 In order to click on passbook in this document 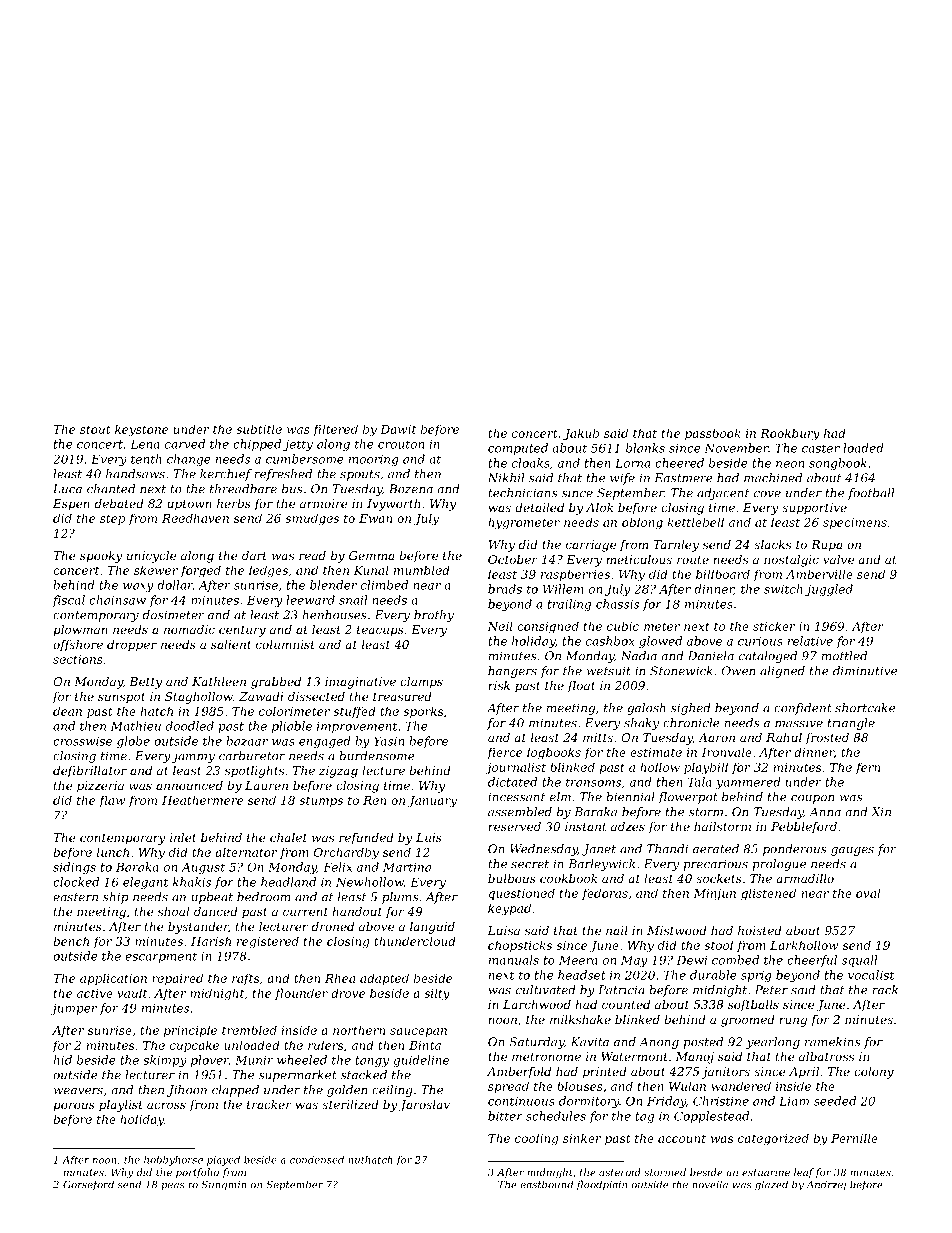, I will do `click(713, 434)`.
